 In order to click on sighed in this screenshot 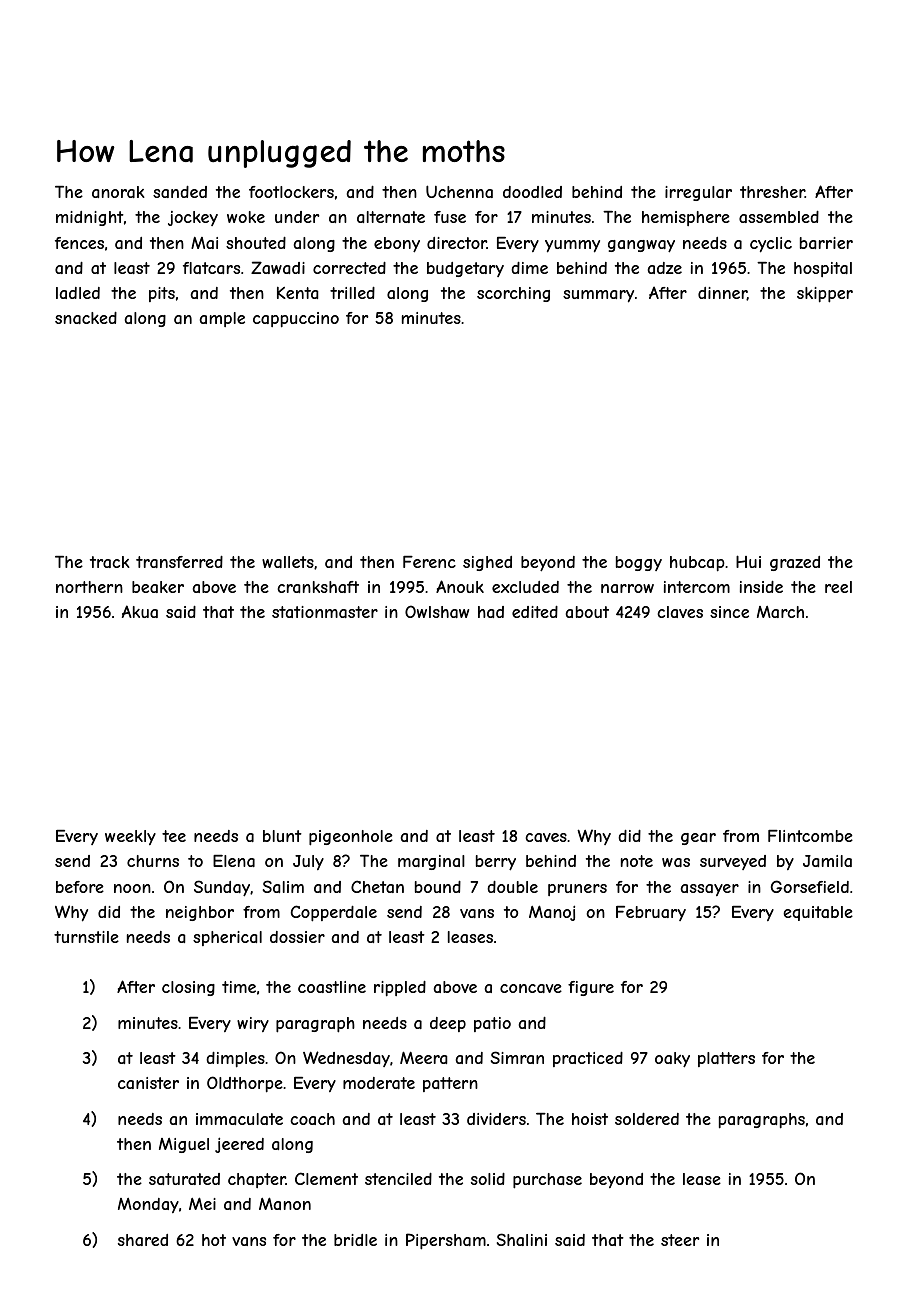, I will do `click(487, 563)`.
